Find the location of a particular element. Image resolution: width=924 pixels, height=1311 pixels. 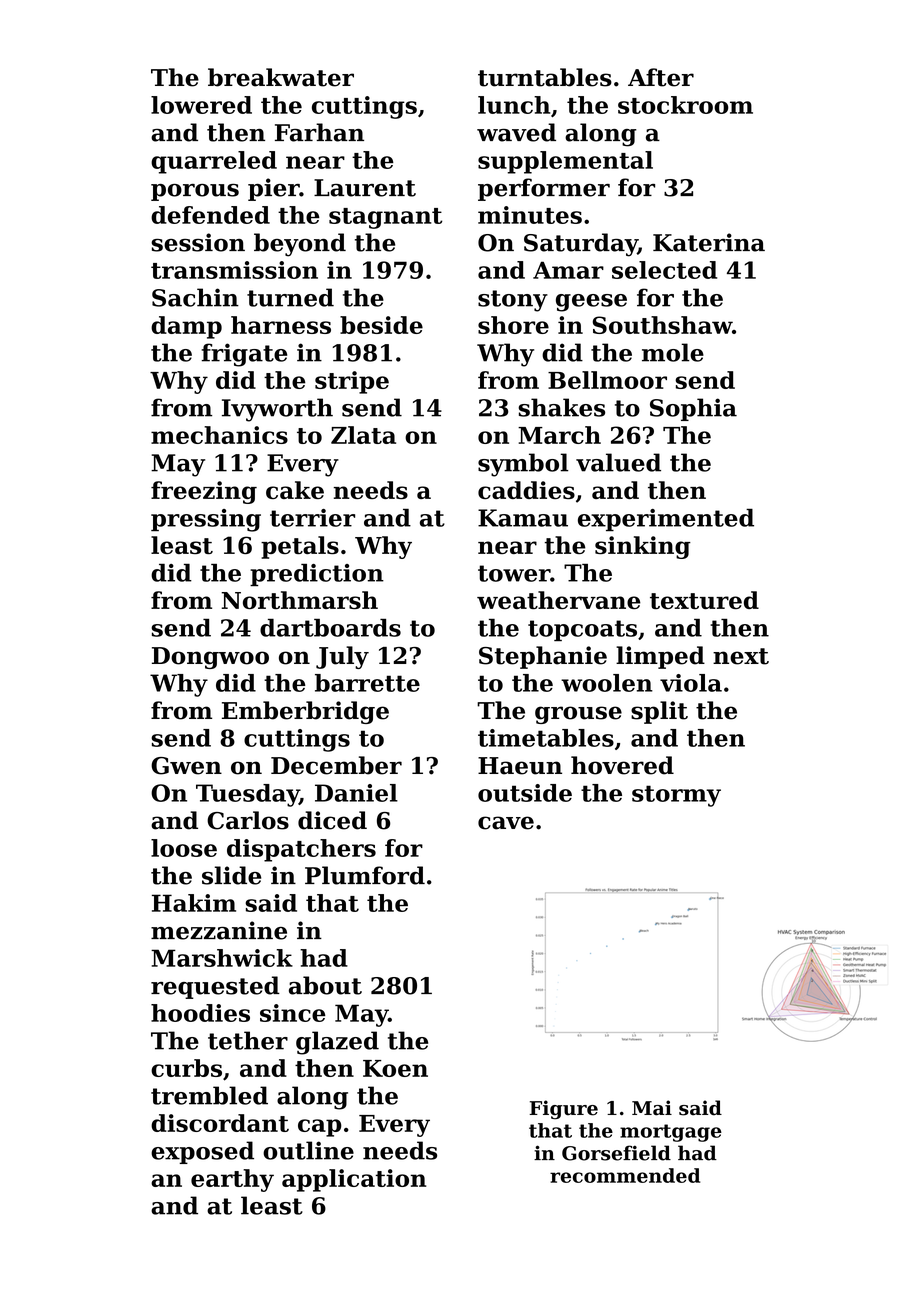

earthy is located at coordinates (232, 1180).
